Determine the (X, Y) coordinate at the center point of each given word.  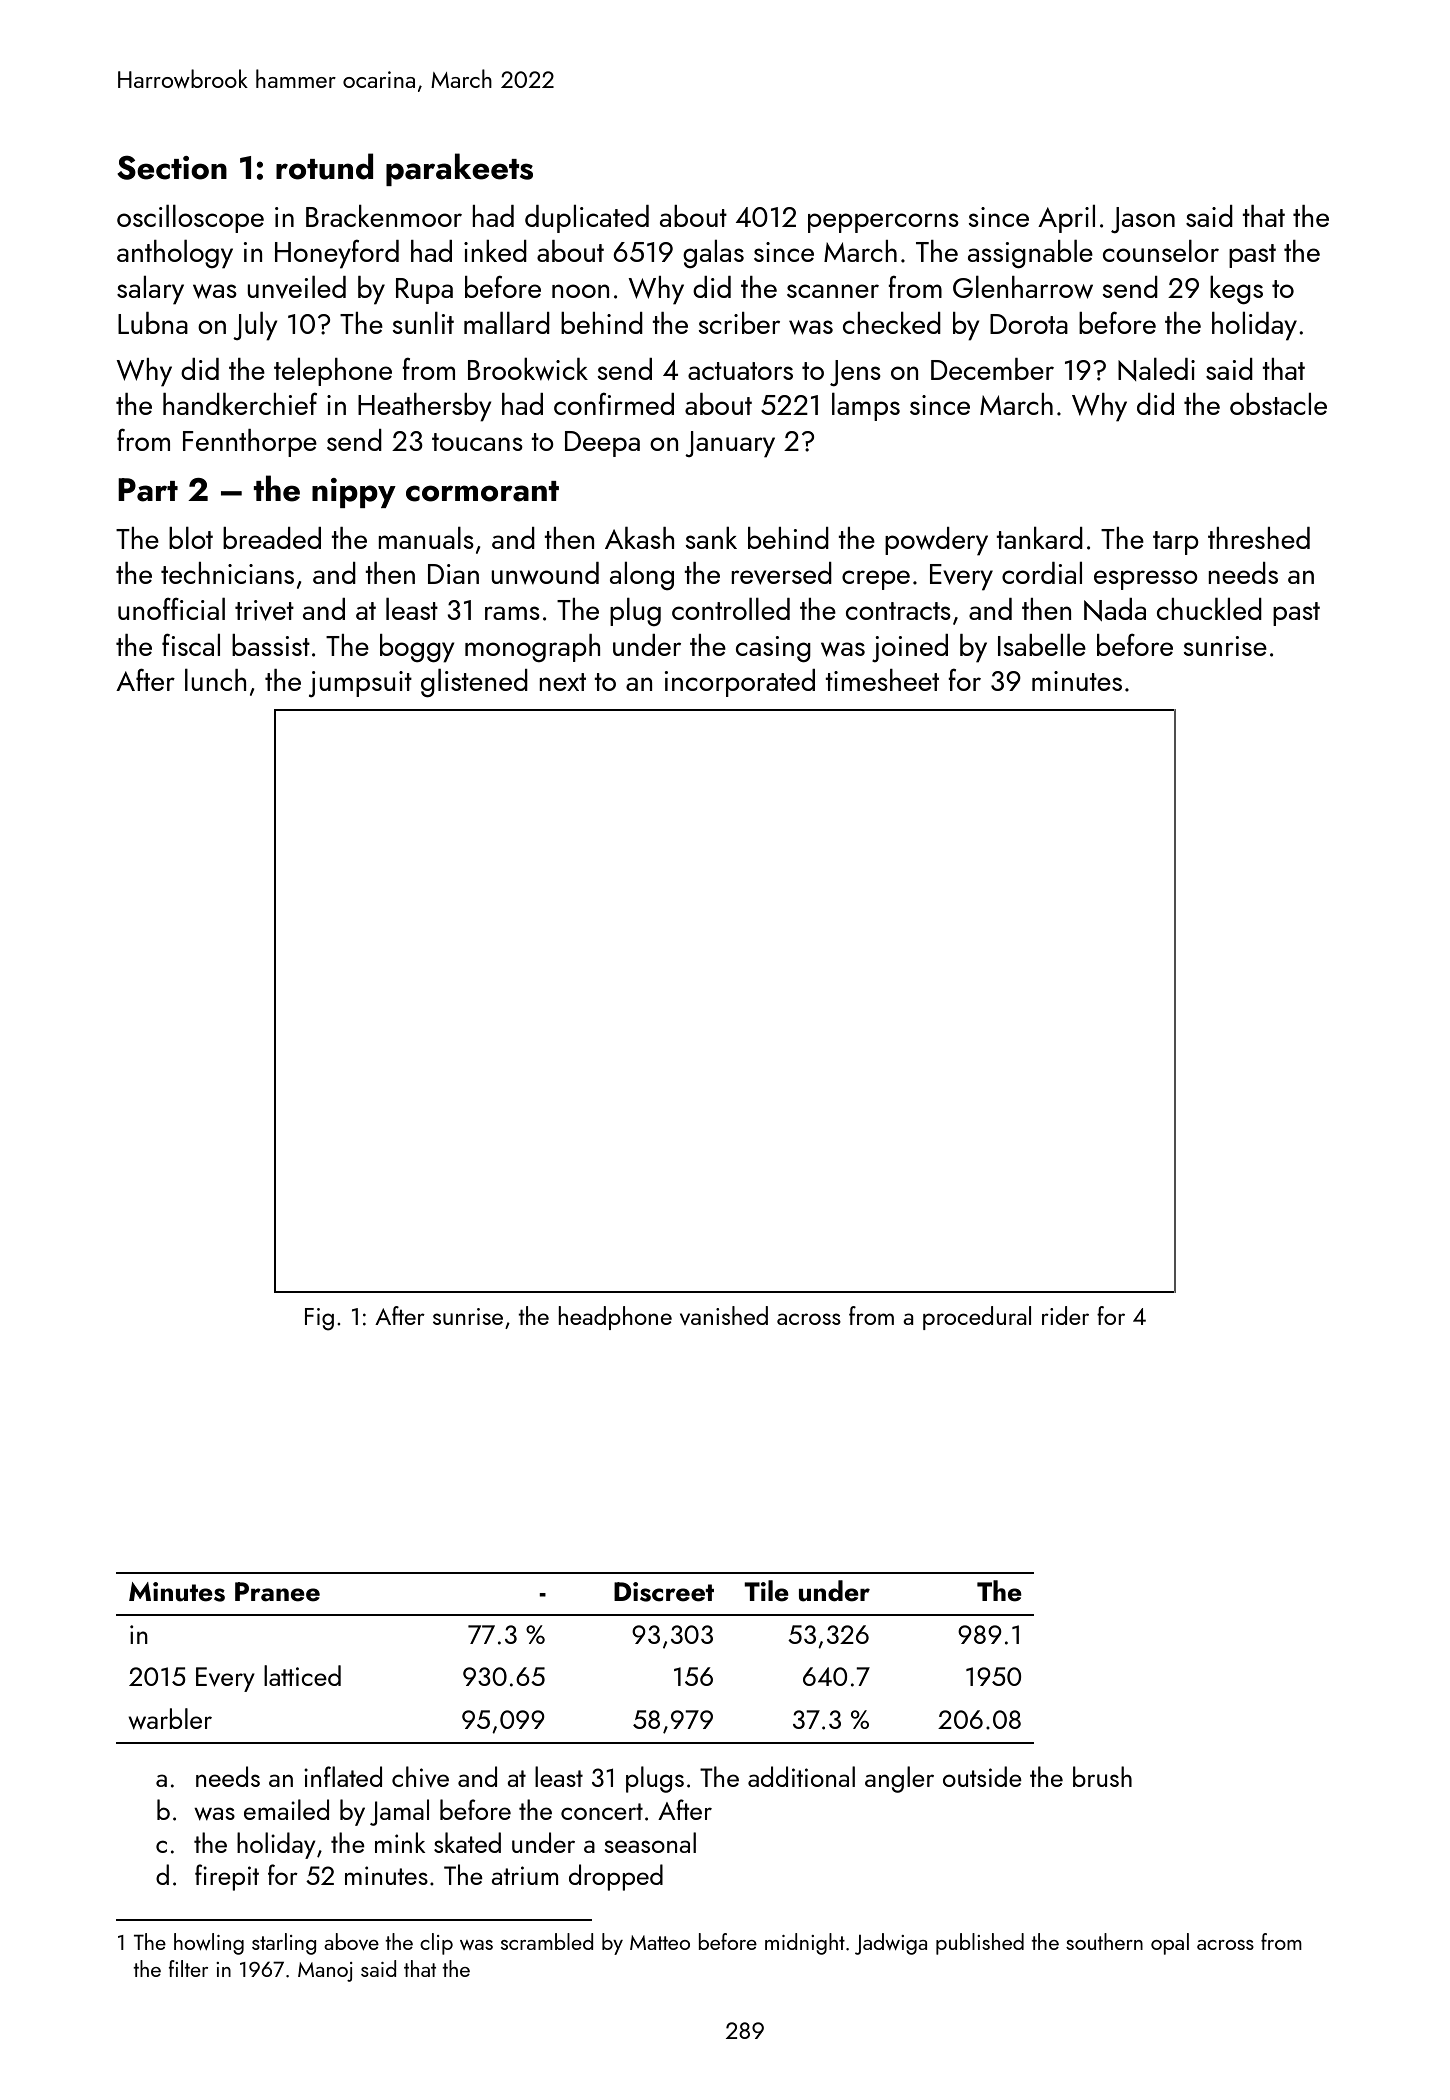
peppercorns (883, 223)
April (1066, 219)
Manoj (325, 1972)
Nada (1115, 609)
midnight (805, 1944)
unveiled (296, 287)
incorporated (739, 683)
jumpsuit (360, 684)
